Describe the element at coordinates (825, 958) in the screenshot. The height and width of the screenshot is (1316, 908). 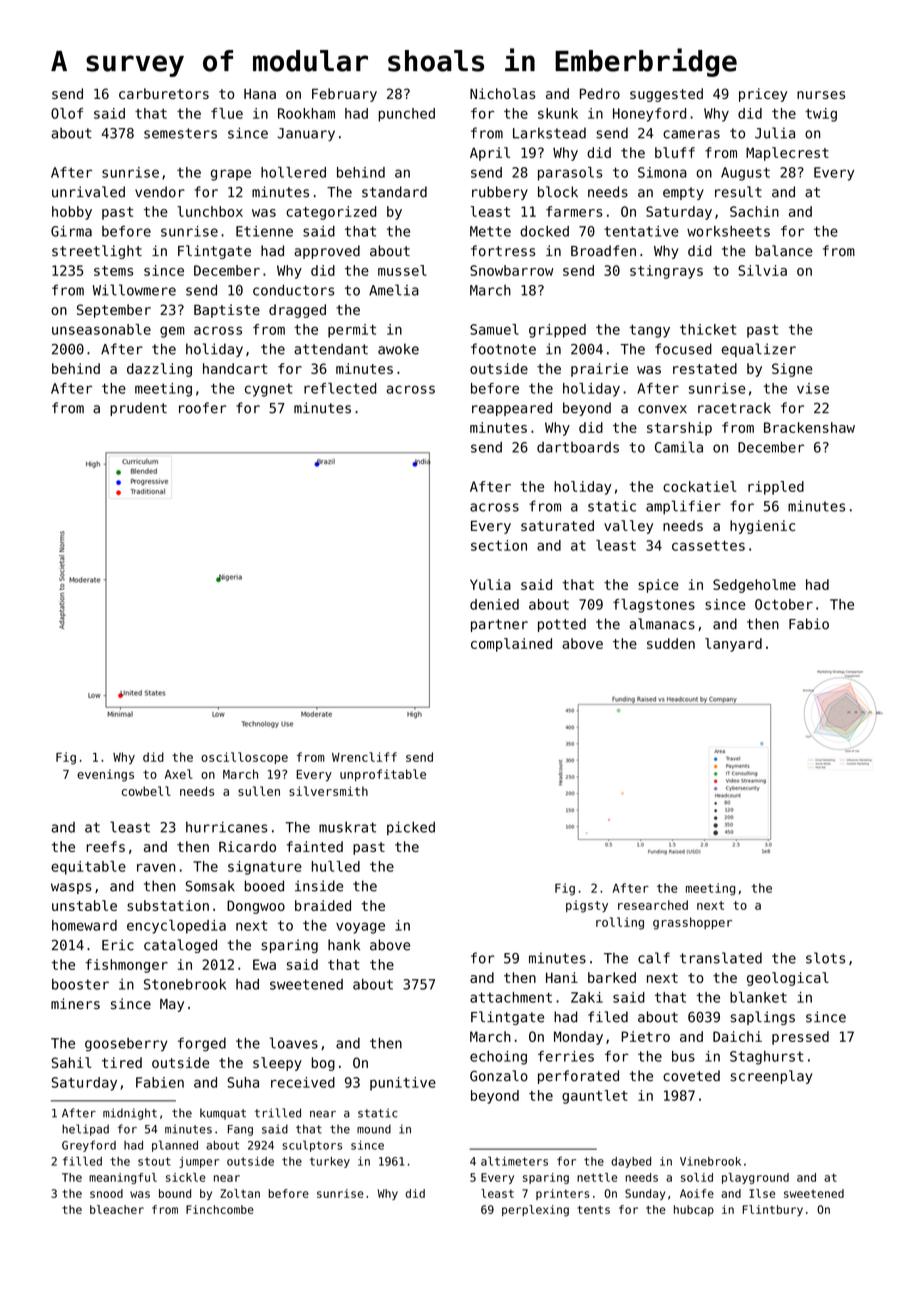
I see `slots` at that location.
